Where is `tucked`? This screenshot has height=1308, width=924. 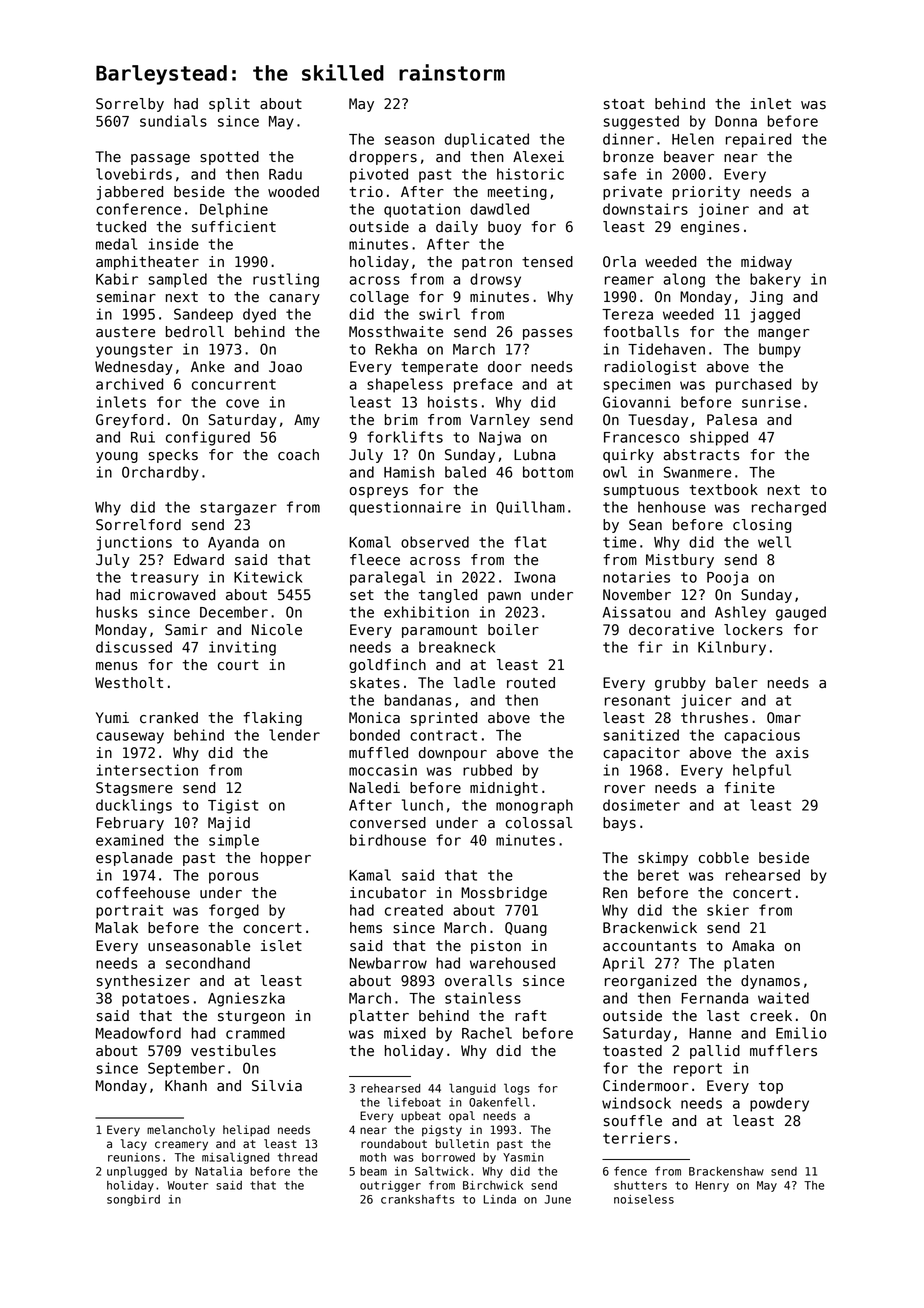
tucked is located at coordinates (121, 227).
